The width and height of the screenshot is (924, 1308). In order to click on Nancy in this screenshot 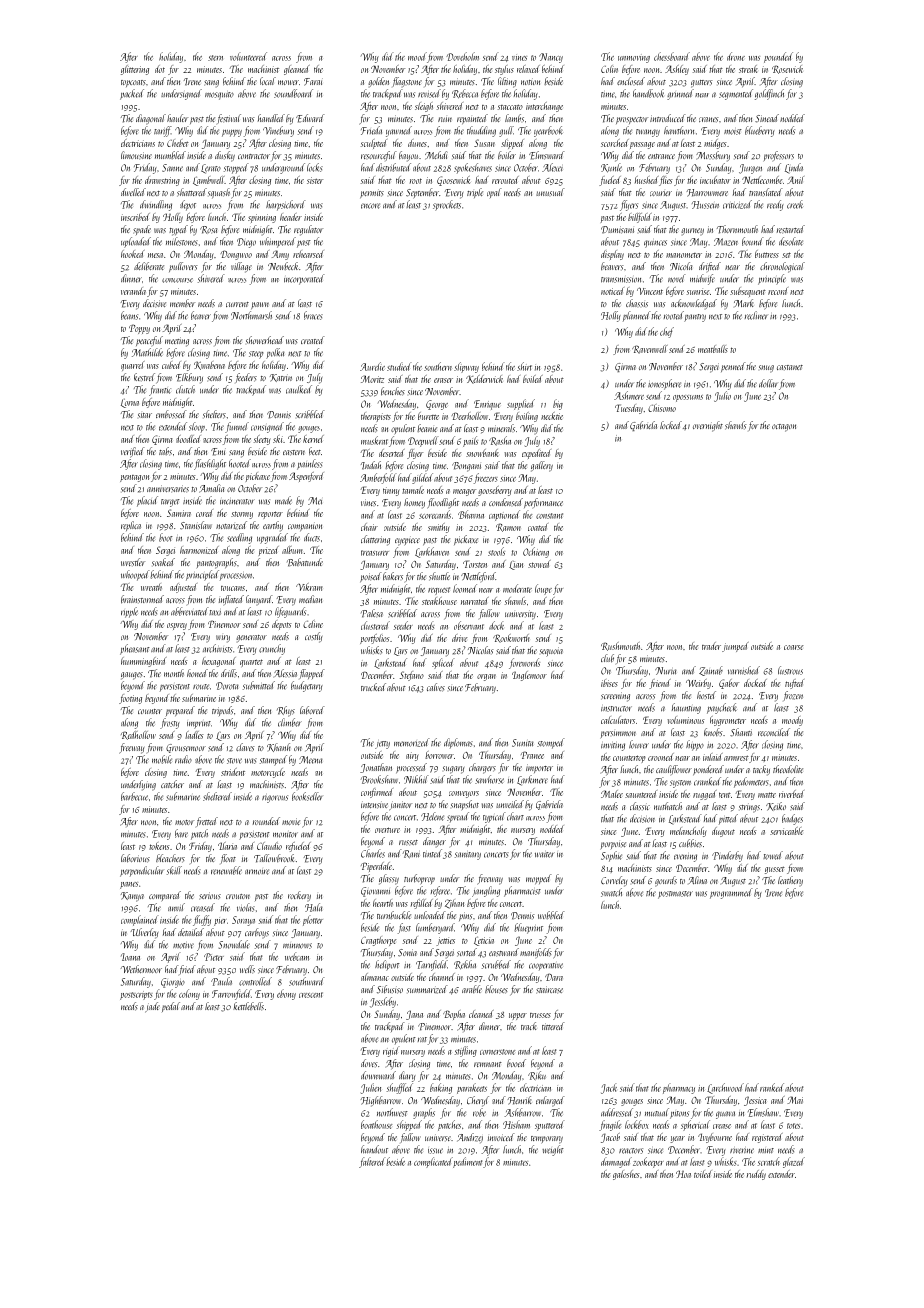, I will do `click(551, 58)`.
